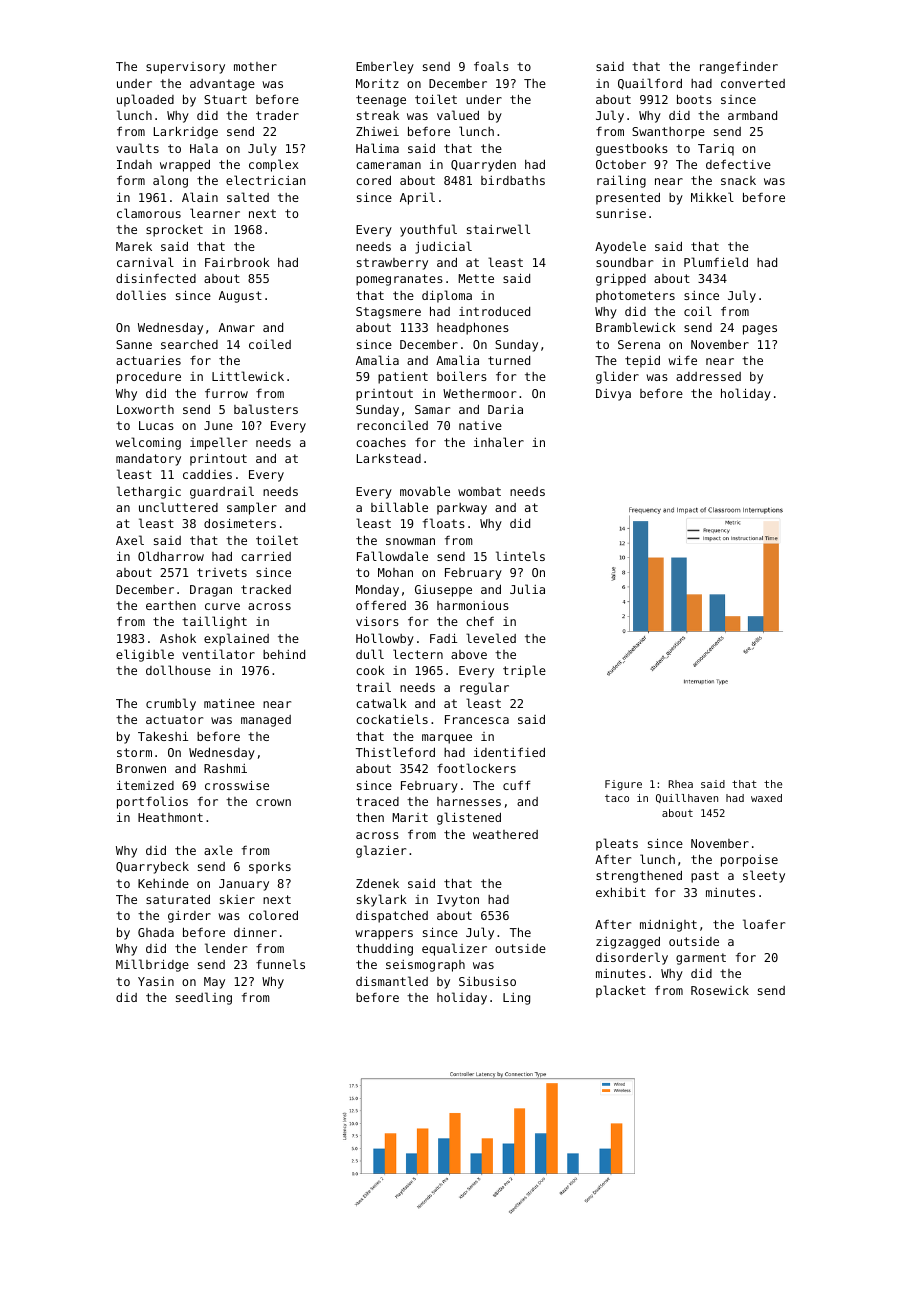  What do you see at coordinates (476, 278) in the document?
I see `Mette` at bounding box center [476, 278].
